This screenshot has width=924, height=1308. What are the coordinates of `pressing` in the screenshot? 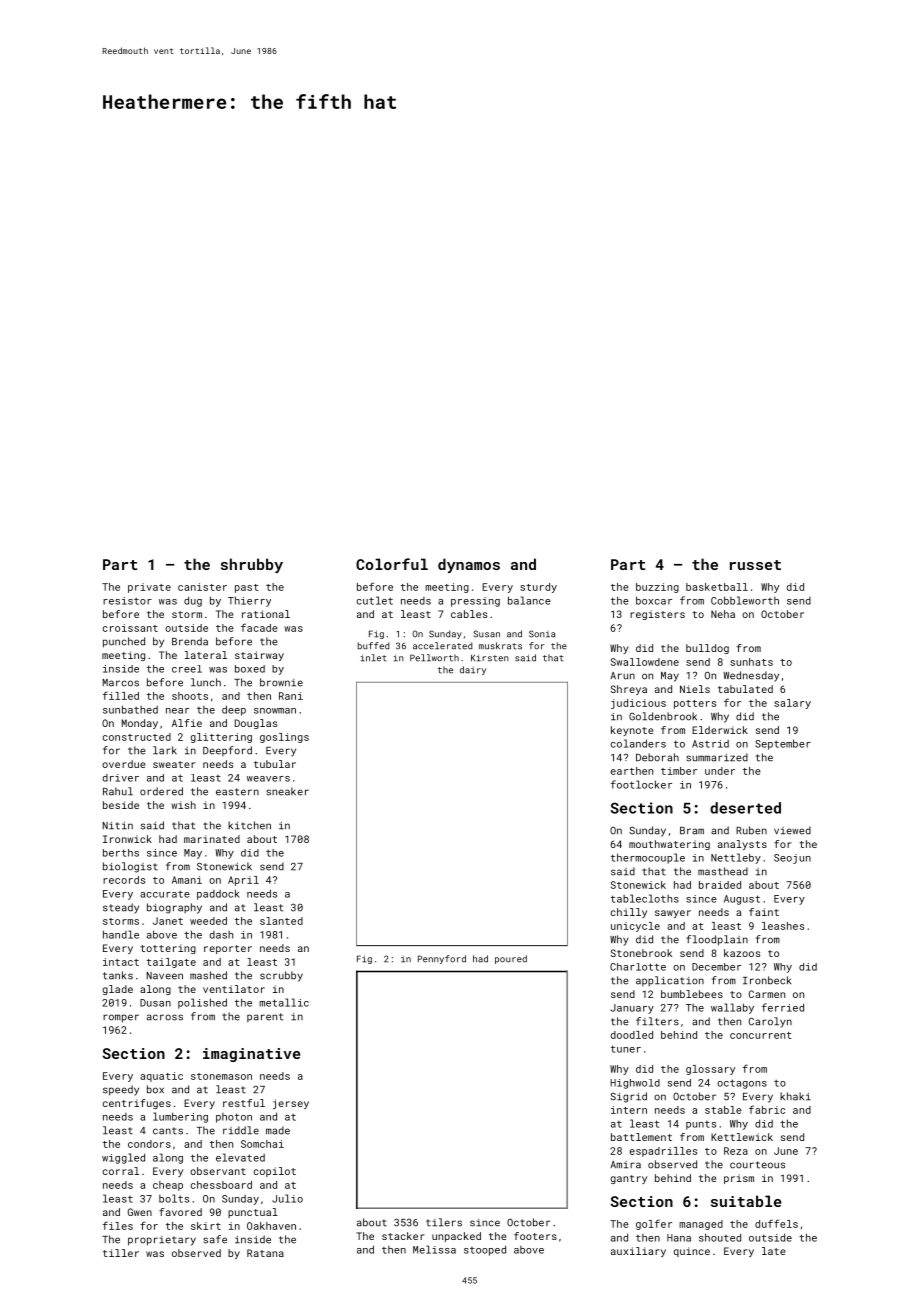 It's located at (475, 602).
